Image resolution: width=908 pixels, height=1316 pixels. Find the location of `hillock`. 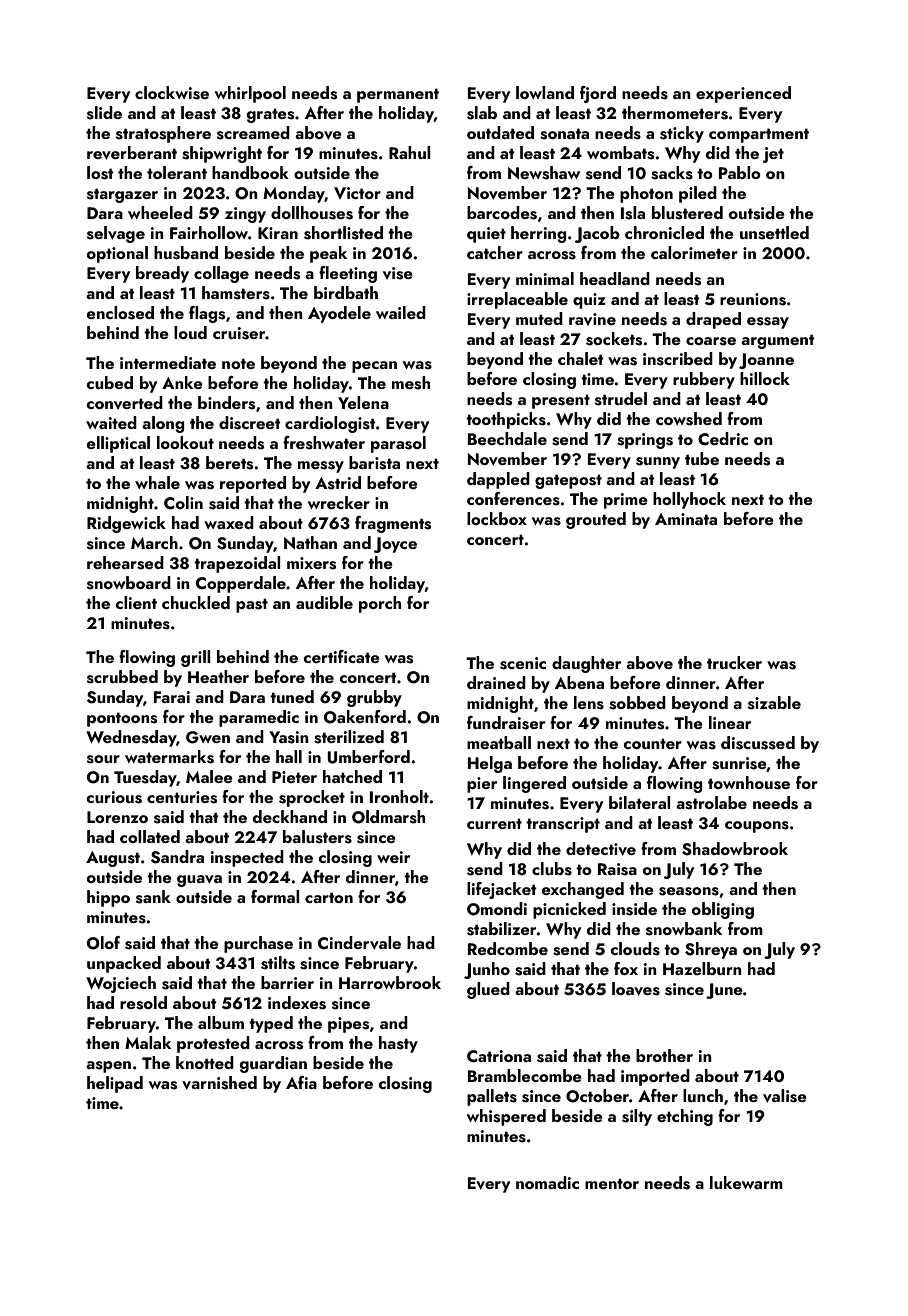

hillock is located at coordinates (765, 378).
